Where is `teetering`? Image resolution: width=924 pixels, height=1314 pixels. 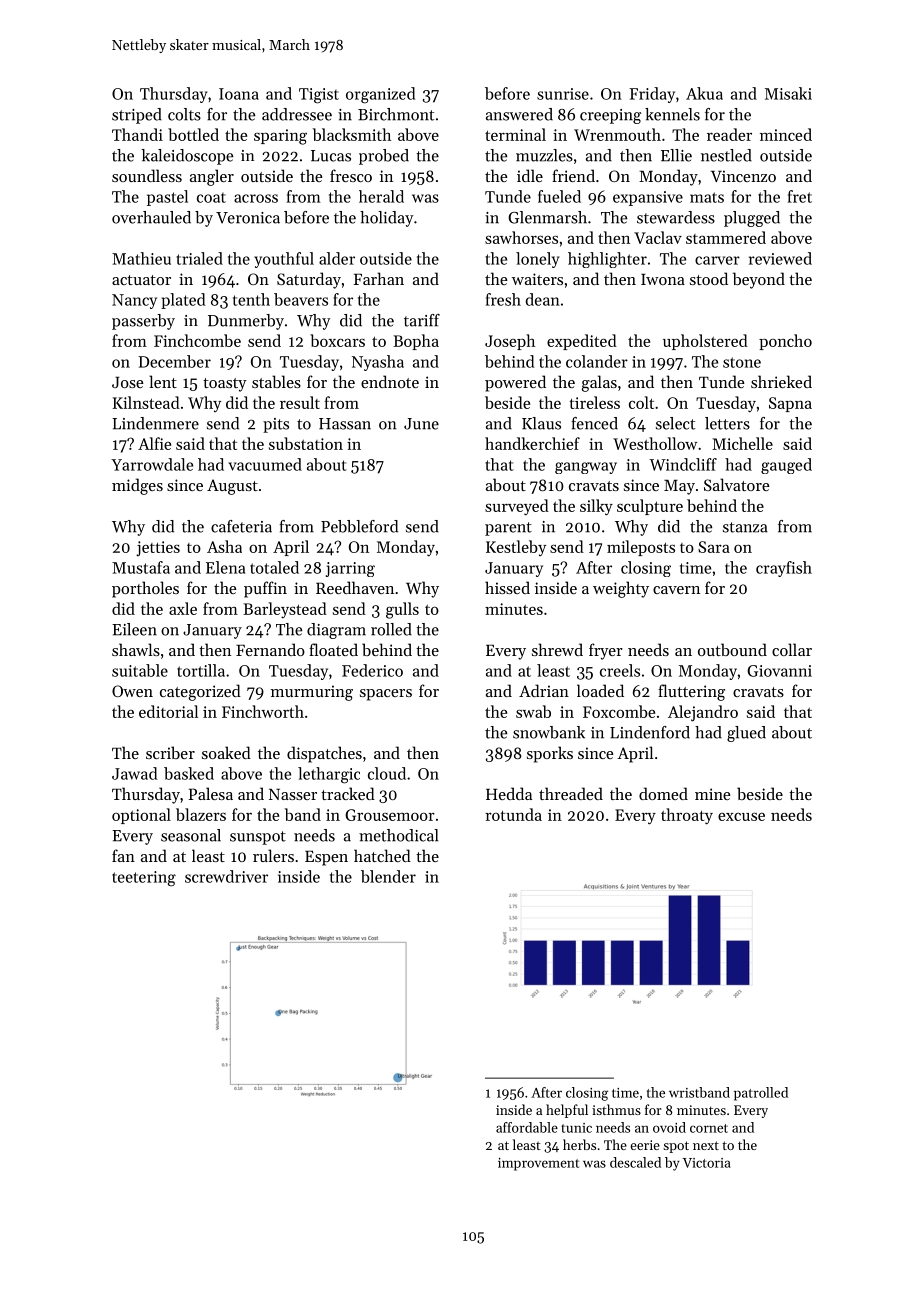 teetering is located at coordinates (144, 879).
